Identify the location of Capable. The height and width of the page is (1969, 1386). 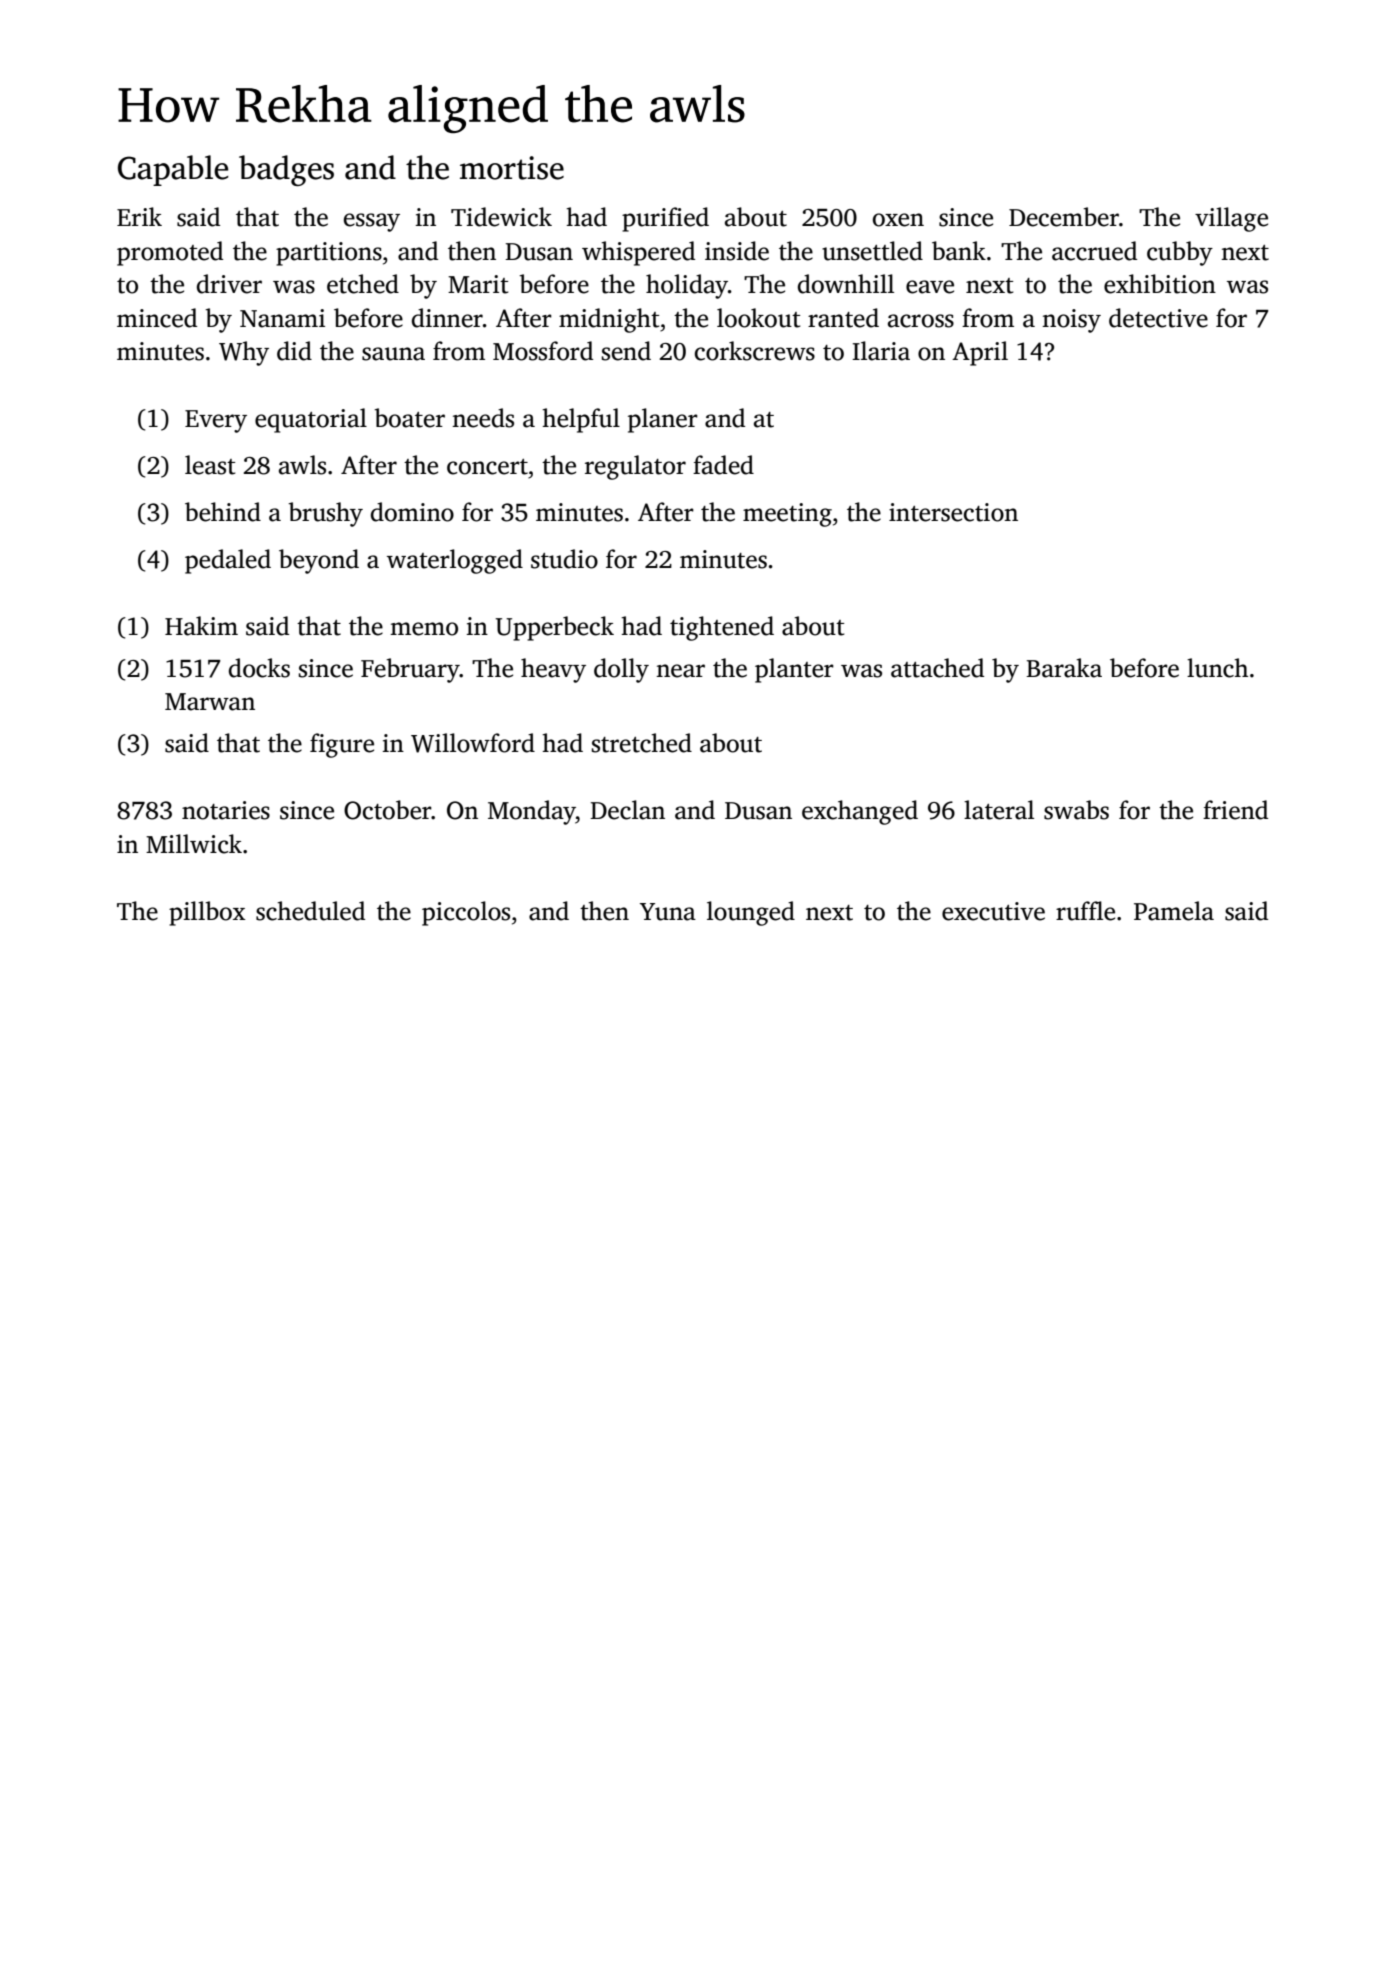
(173, 170).
